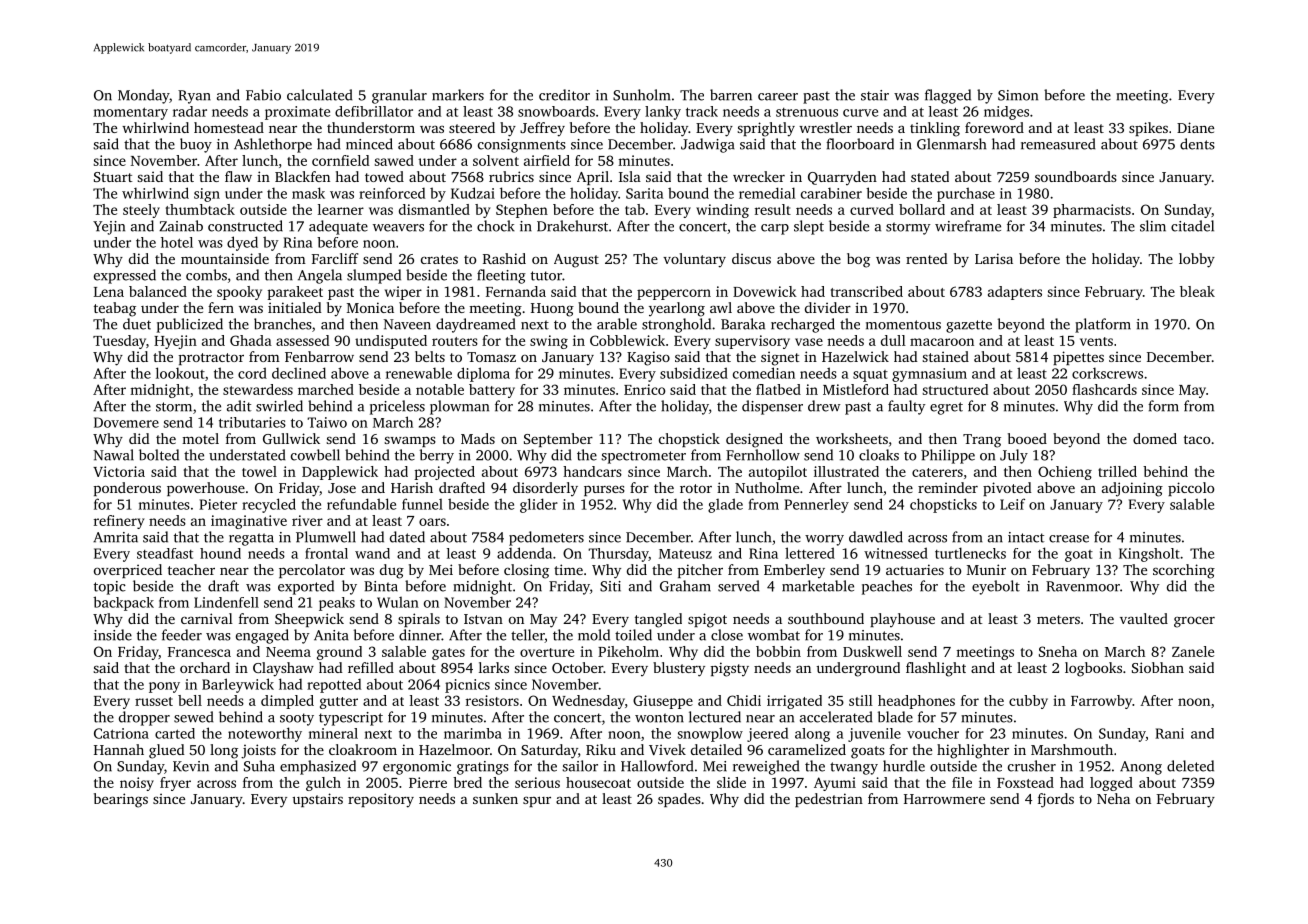 Image resolution: width=1308 pixels, height=924 pixels. Describe the element at coordinates (144, 96) in the document. I see `Monday` at that location.
